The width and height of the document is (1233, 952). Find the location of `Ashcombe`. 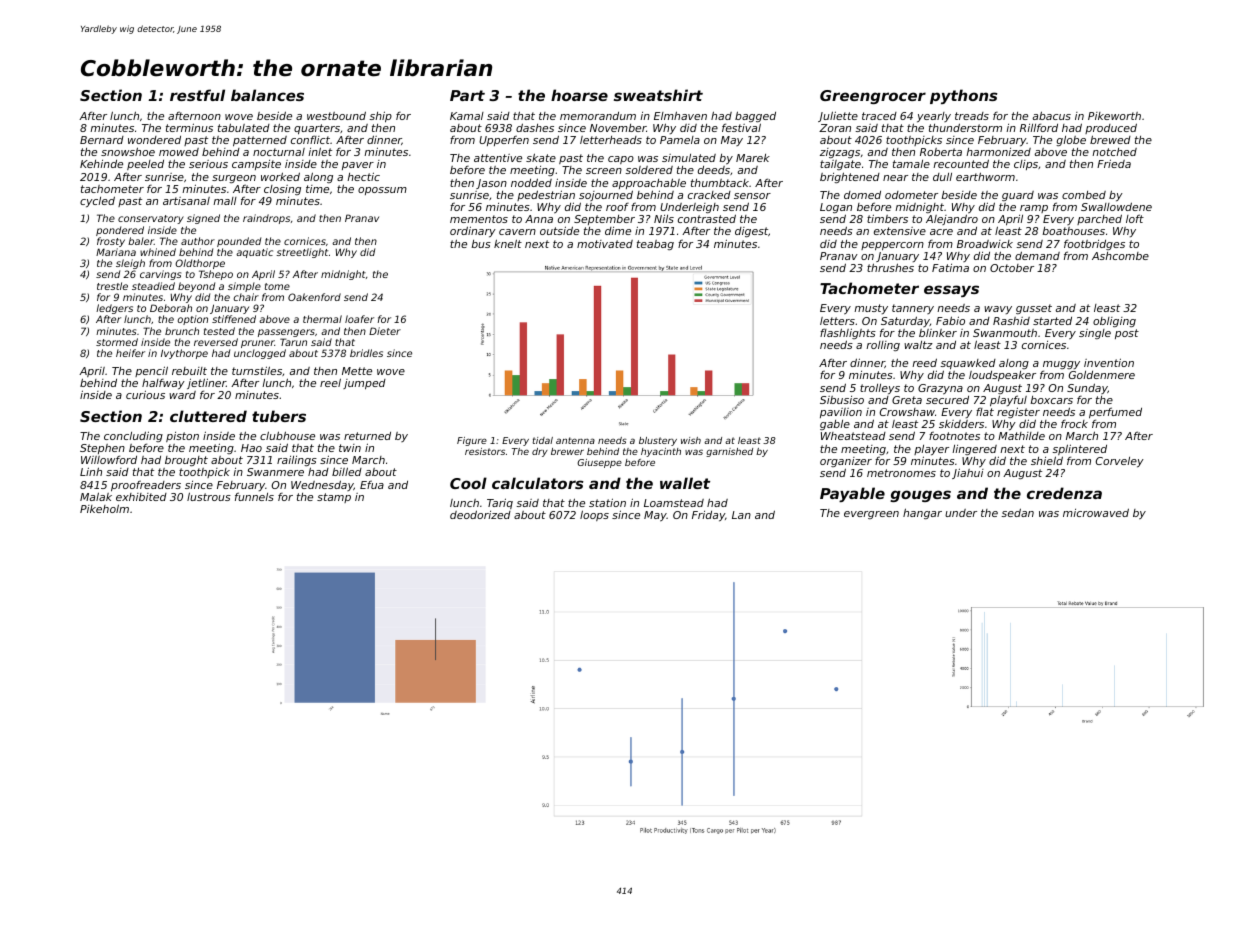

Ashcombe is located at coordinates (1120, 256).
